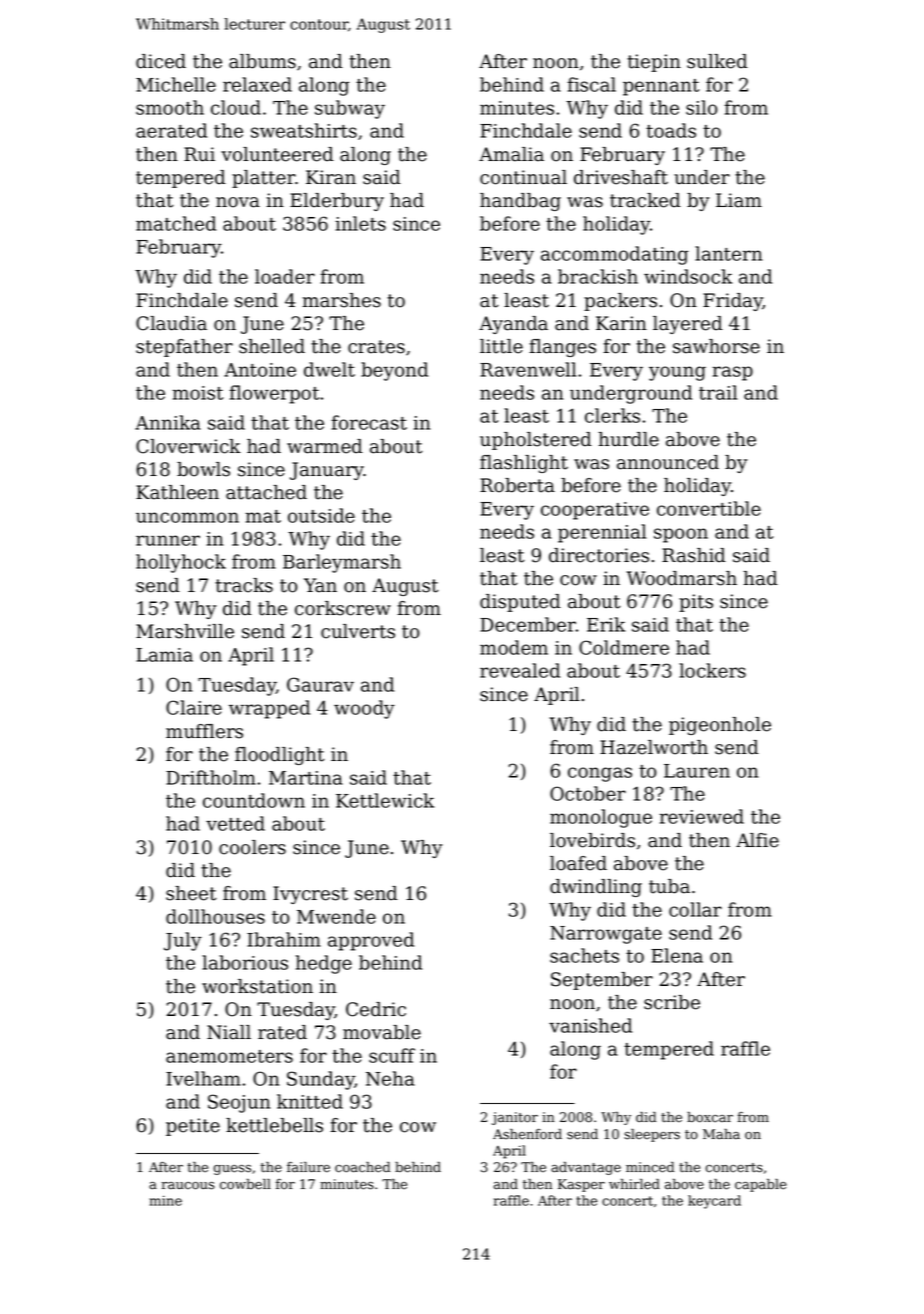 The height and width of the image is (1314, 924). What do you see at coordinates (717, 61) in the image?
I see `sulked` at bounding box center [717, 61].
